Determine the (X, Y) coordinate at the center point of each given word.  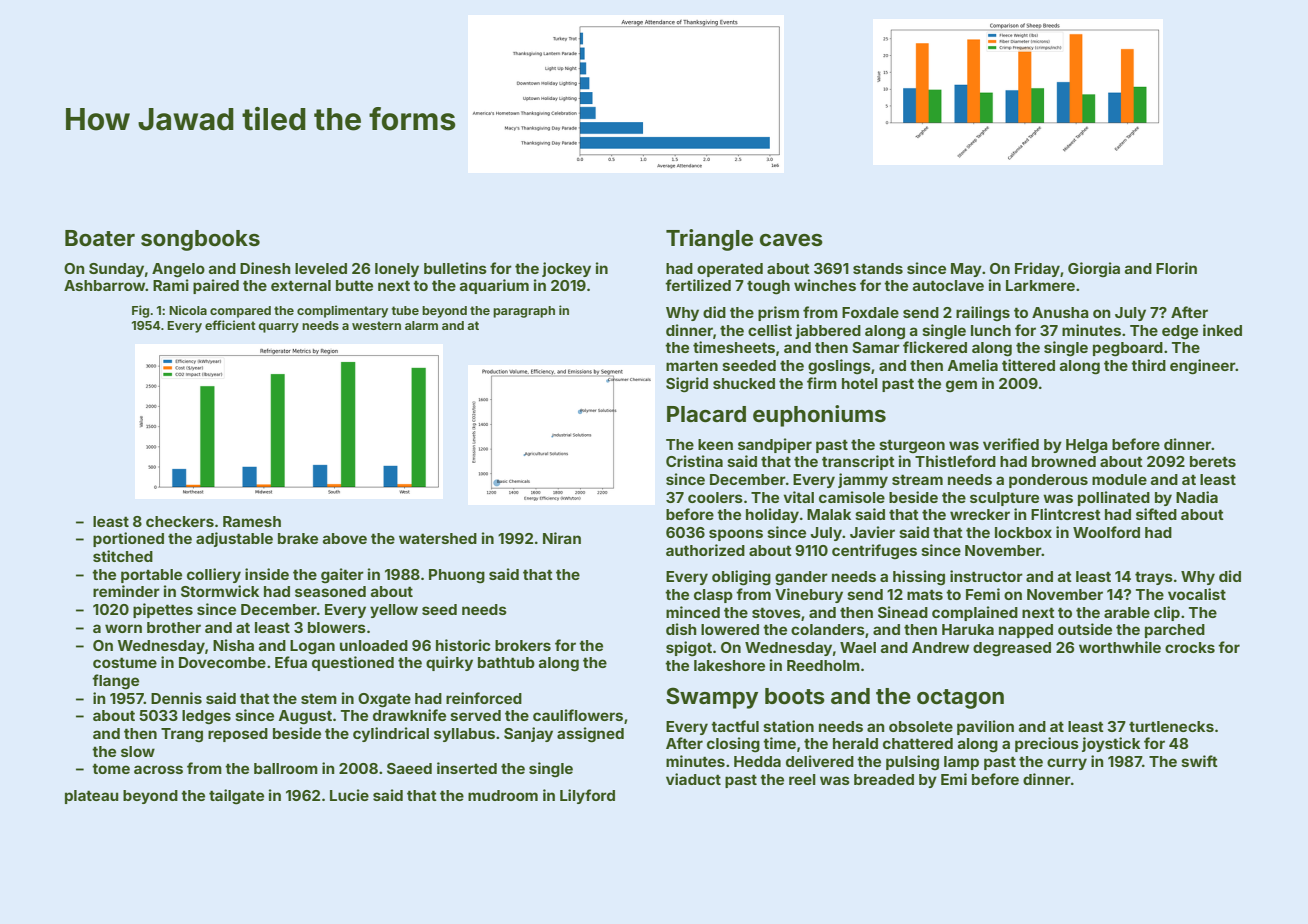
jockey (566, 269)
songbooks (200, 240)
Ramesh (252, 521)
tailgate (236, 797)
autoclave (948, 285)
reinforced (484, 698)
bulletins (455, 268)
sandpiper (775, 445)
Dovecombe (222, 662)
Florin (1176, 268)
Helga (1087, 446)
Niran (562, 538)
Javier (872, 532)
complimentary (342, 311)
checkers (180, 521)
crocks (1190, 647)
